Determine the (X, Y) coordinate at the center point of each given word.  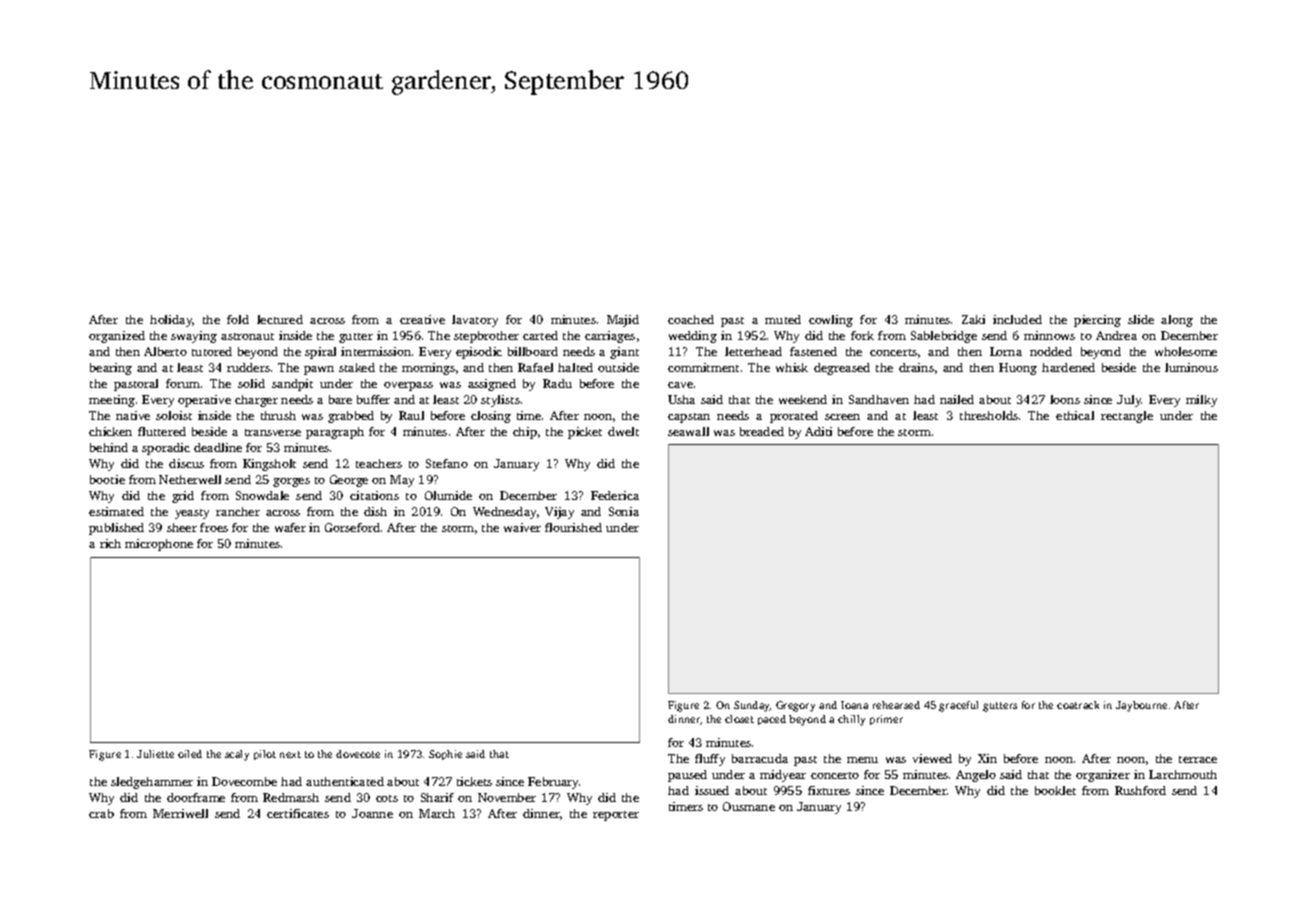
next (290, 754)
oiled (190, 754)
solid (251, 383)
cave (680, 385)
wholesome (1186, 351)
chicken (110, 431)
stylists (500, 401)
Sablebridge (944, 337)
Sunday (752, 706)
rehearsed (896, 705)
